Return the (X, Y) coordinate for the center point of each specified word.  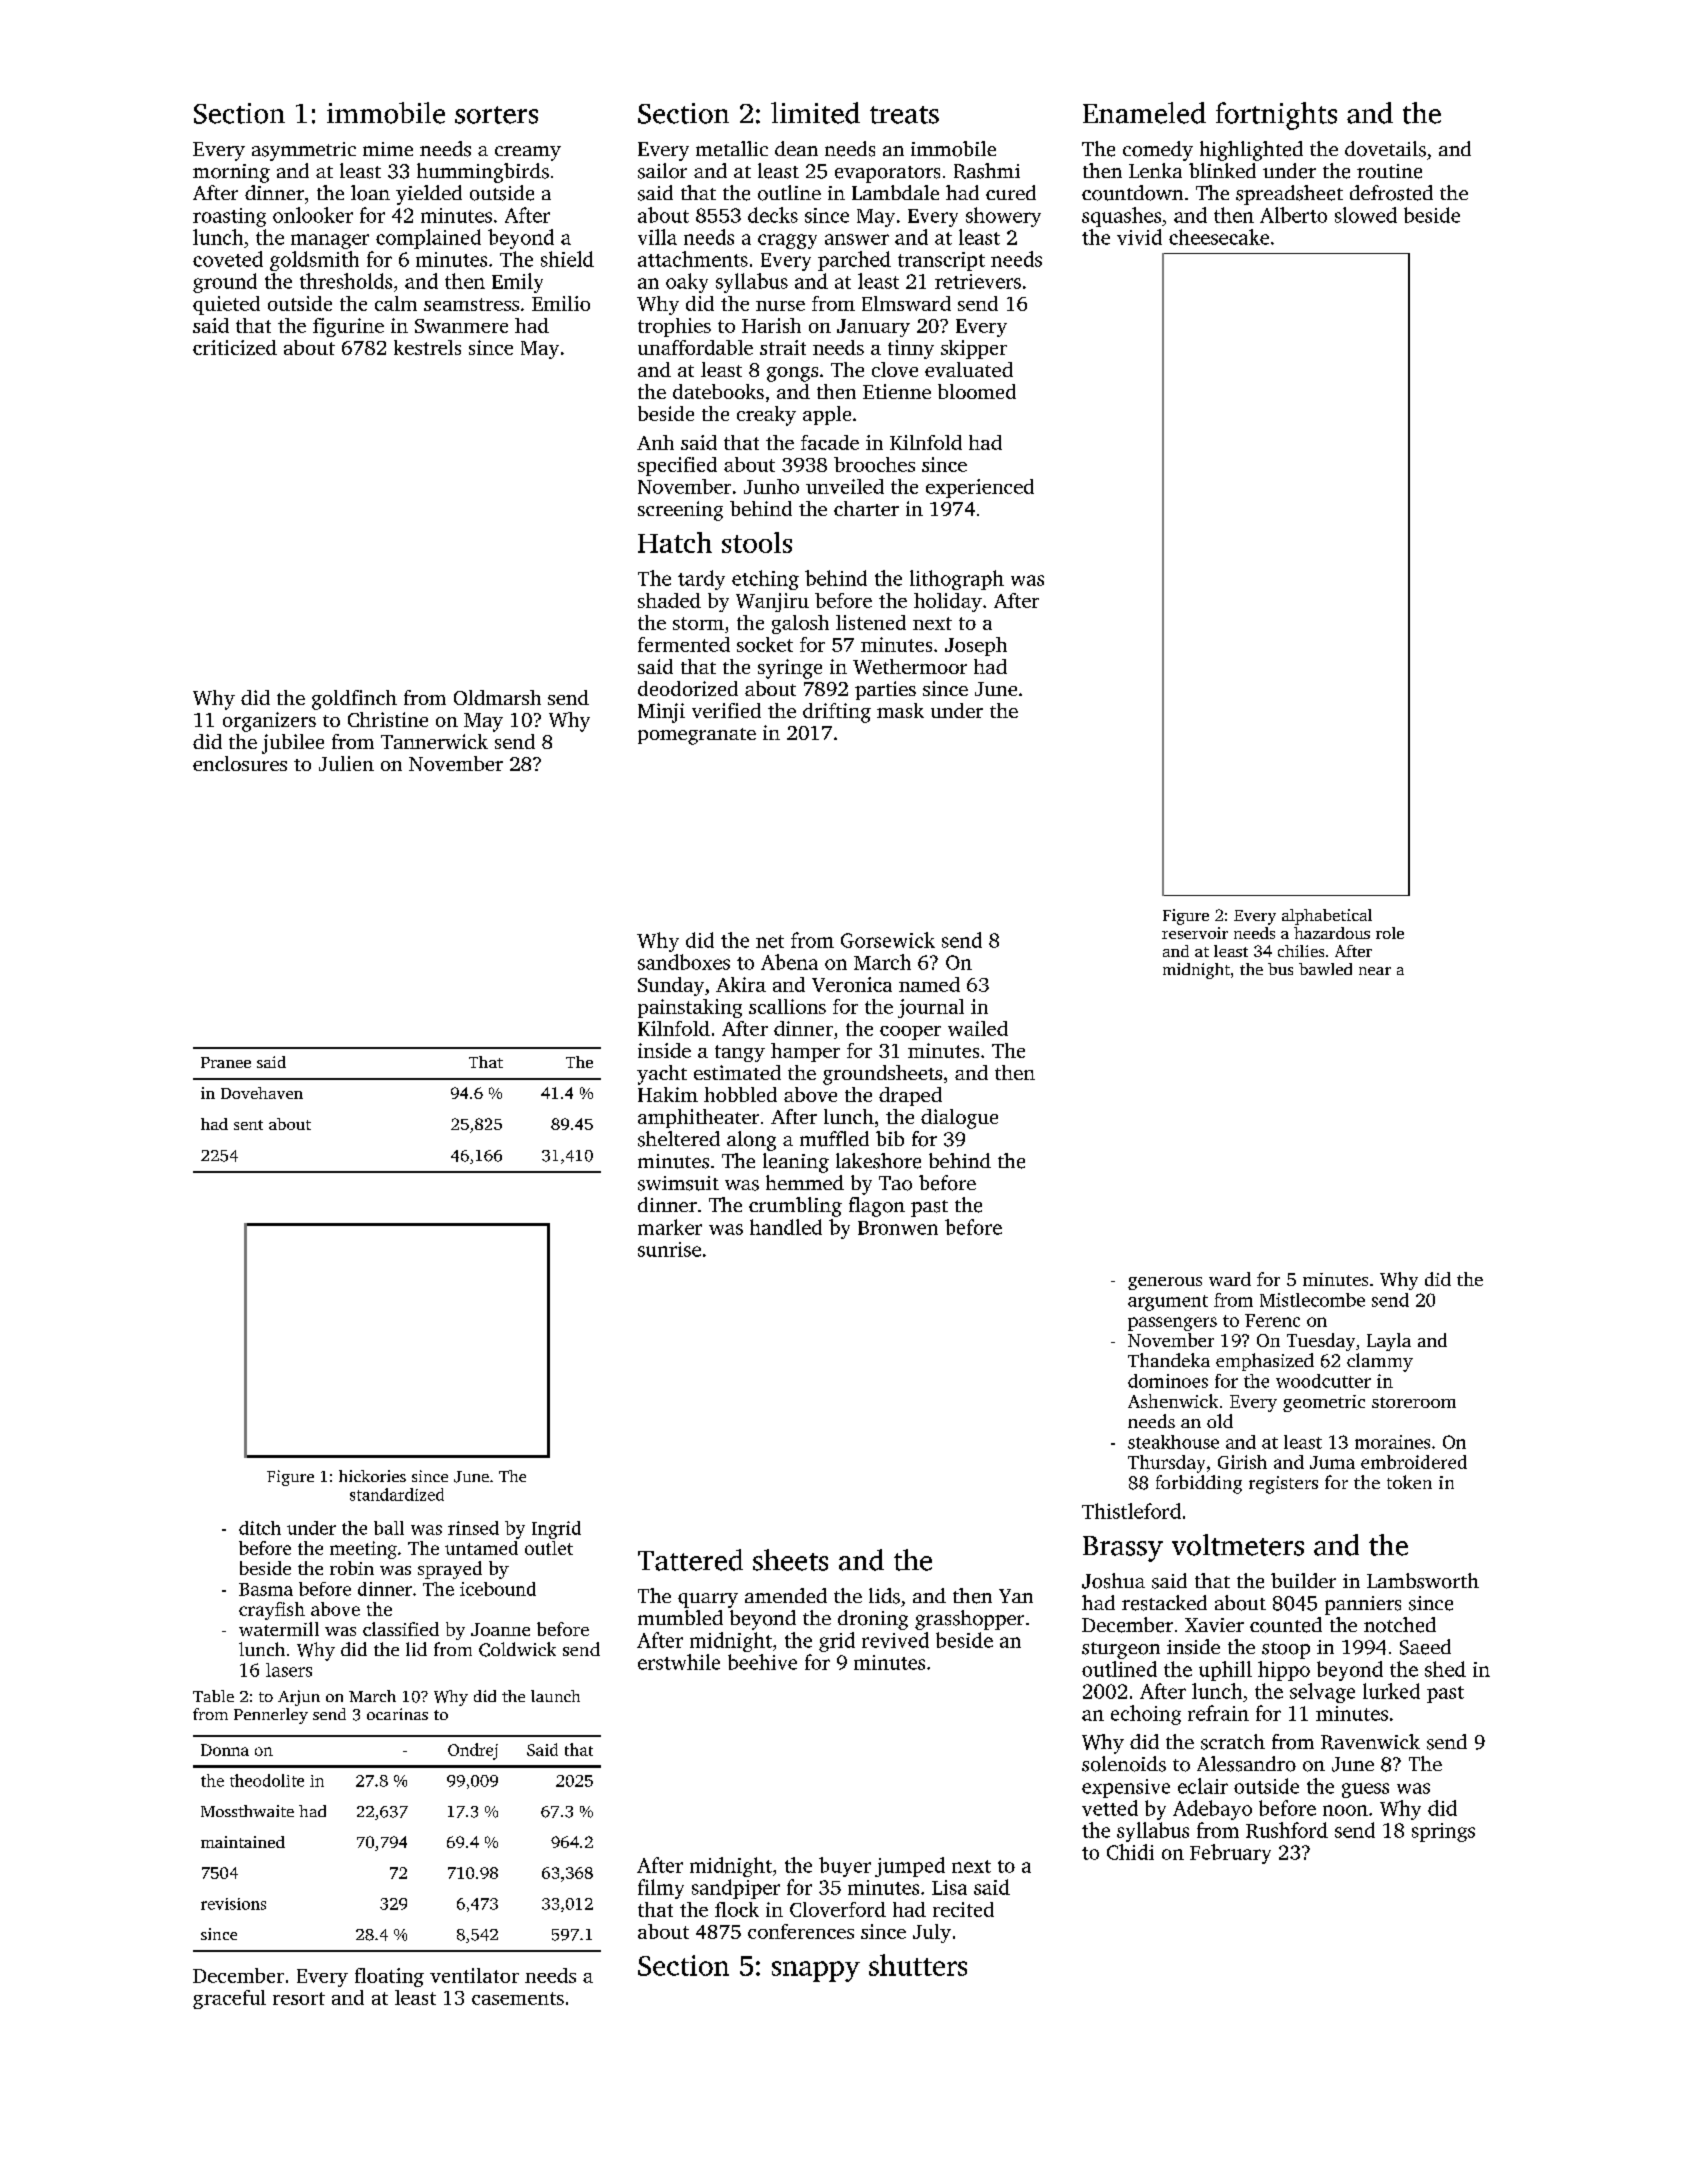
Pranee (226, 1062)
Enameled (1144, 113)
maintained (243, 1842)
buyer (845, 1867)
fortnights (1276, 116)
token (1409, 1482)
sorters (496, 115)
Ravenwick (1370, 1742)
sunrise (669, 1249)
